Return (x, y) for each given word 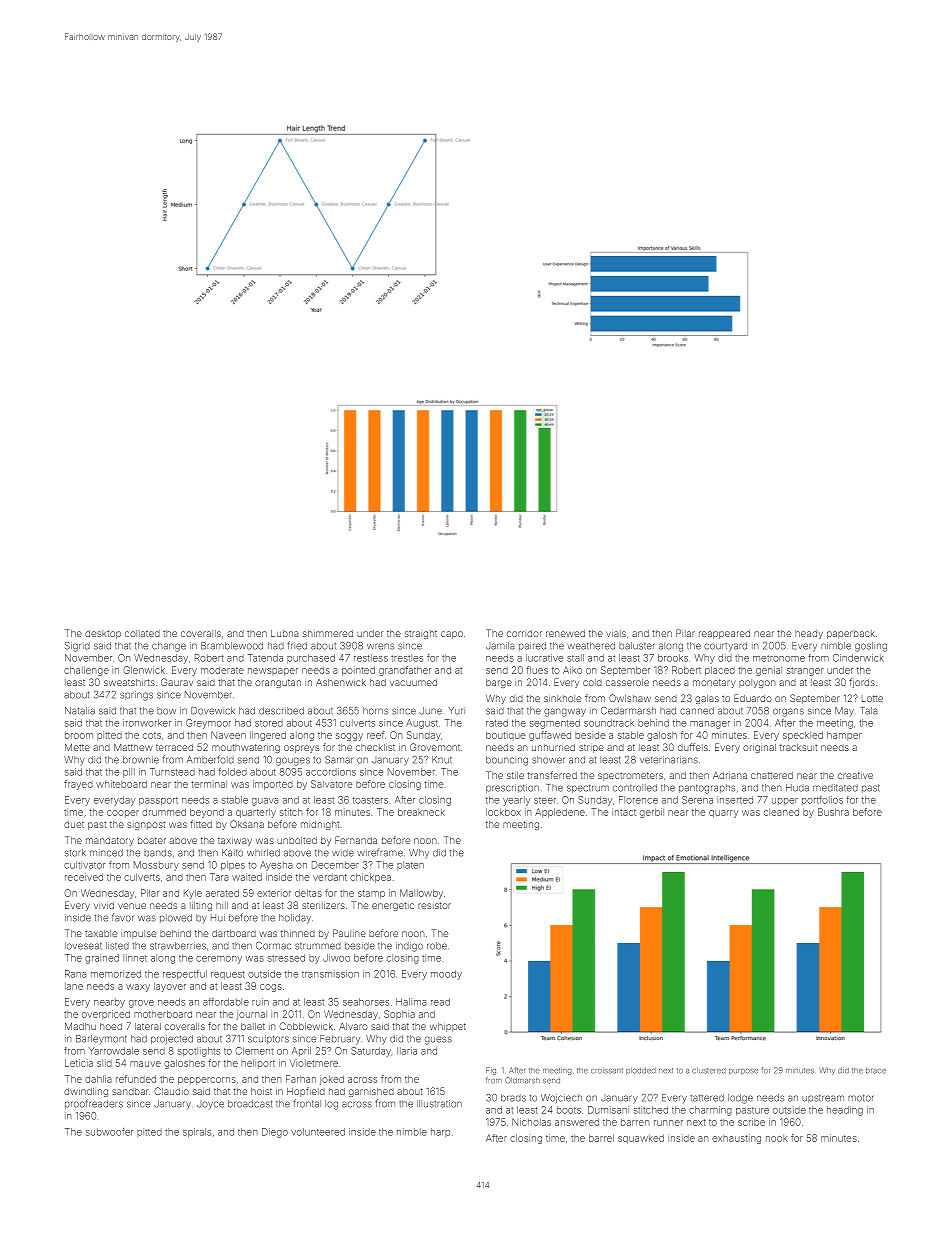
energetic (393, 906)
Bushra (833, 812)
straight (421, 634)
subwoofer (110, 1132)
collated (142, 633)
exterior (274, 893)
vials (616, 633)
